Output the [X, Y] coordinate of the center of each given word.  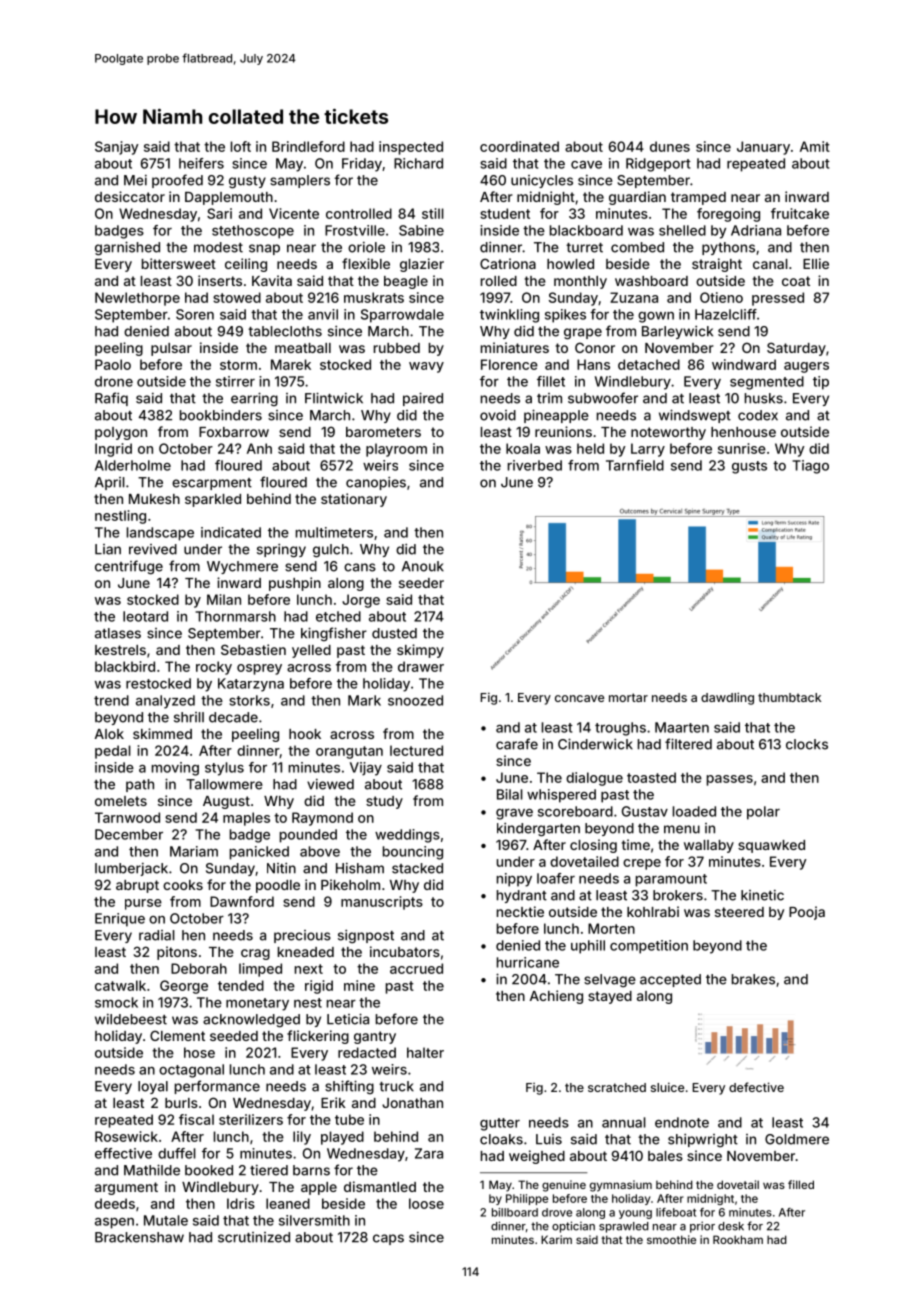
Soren [195, 314]
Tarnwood [127, 817]
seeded [234, 1036]
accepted [670, 980]
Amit [815, 146]
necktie [520, 911]
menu [682, 829]
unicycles [542, 181]
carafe [517, 744]
